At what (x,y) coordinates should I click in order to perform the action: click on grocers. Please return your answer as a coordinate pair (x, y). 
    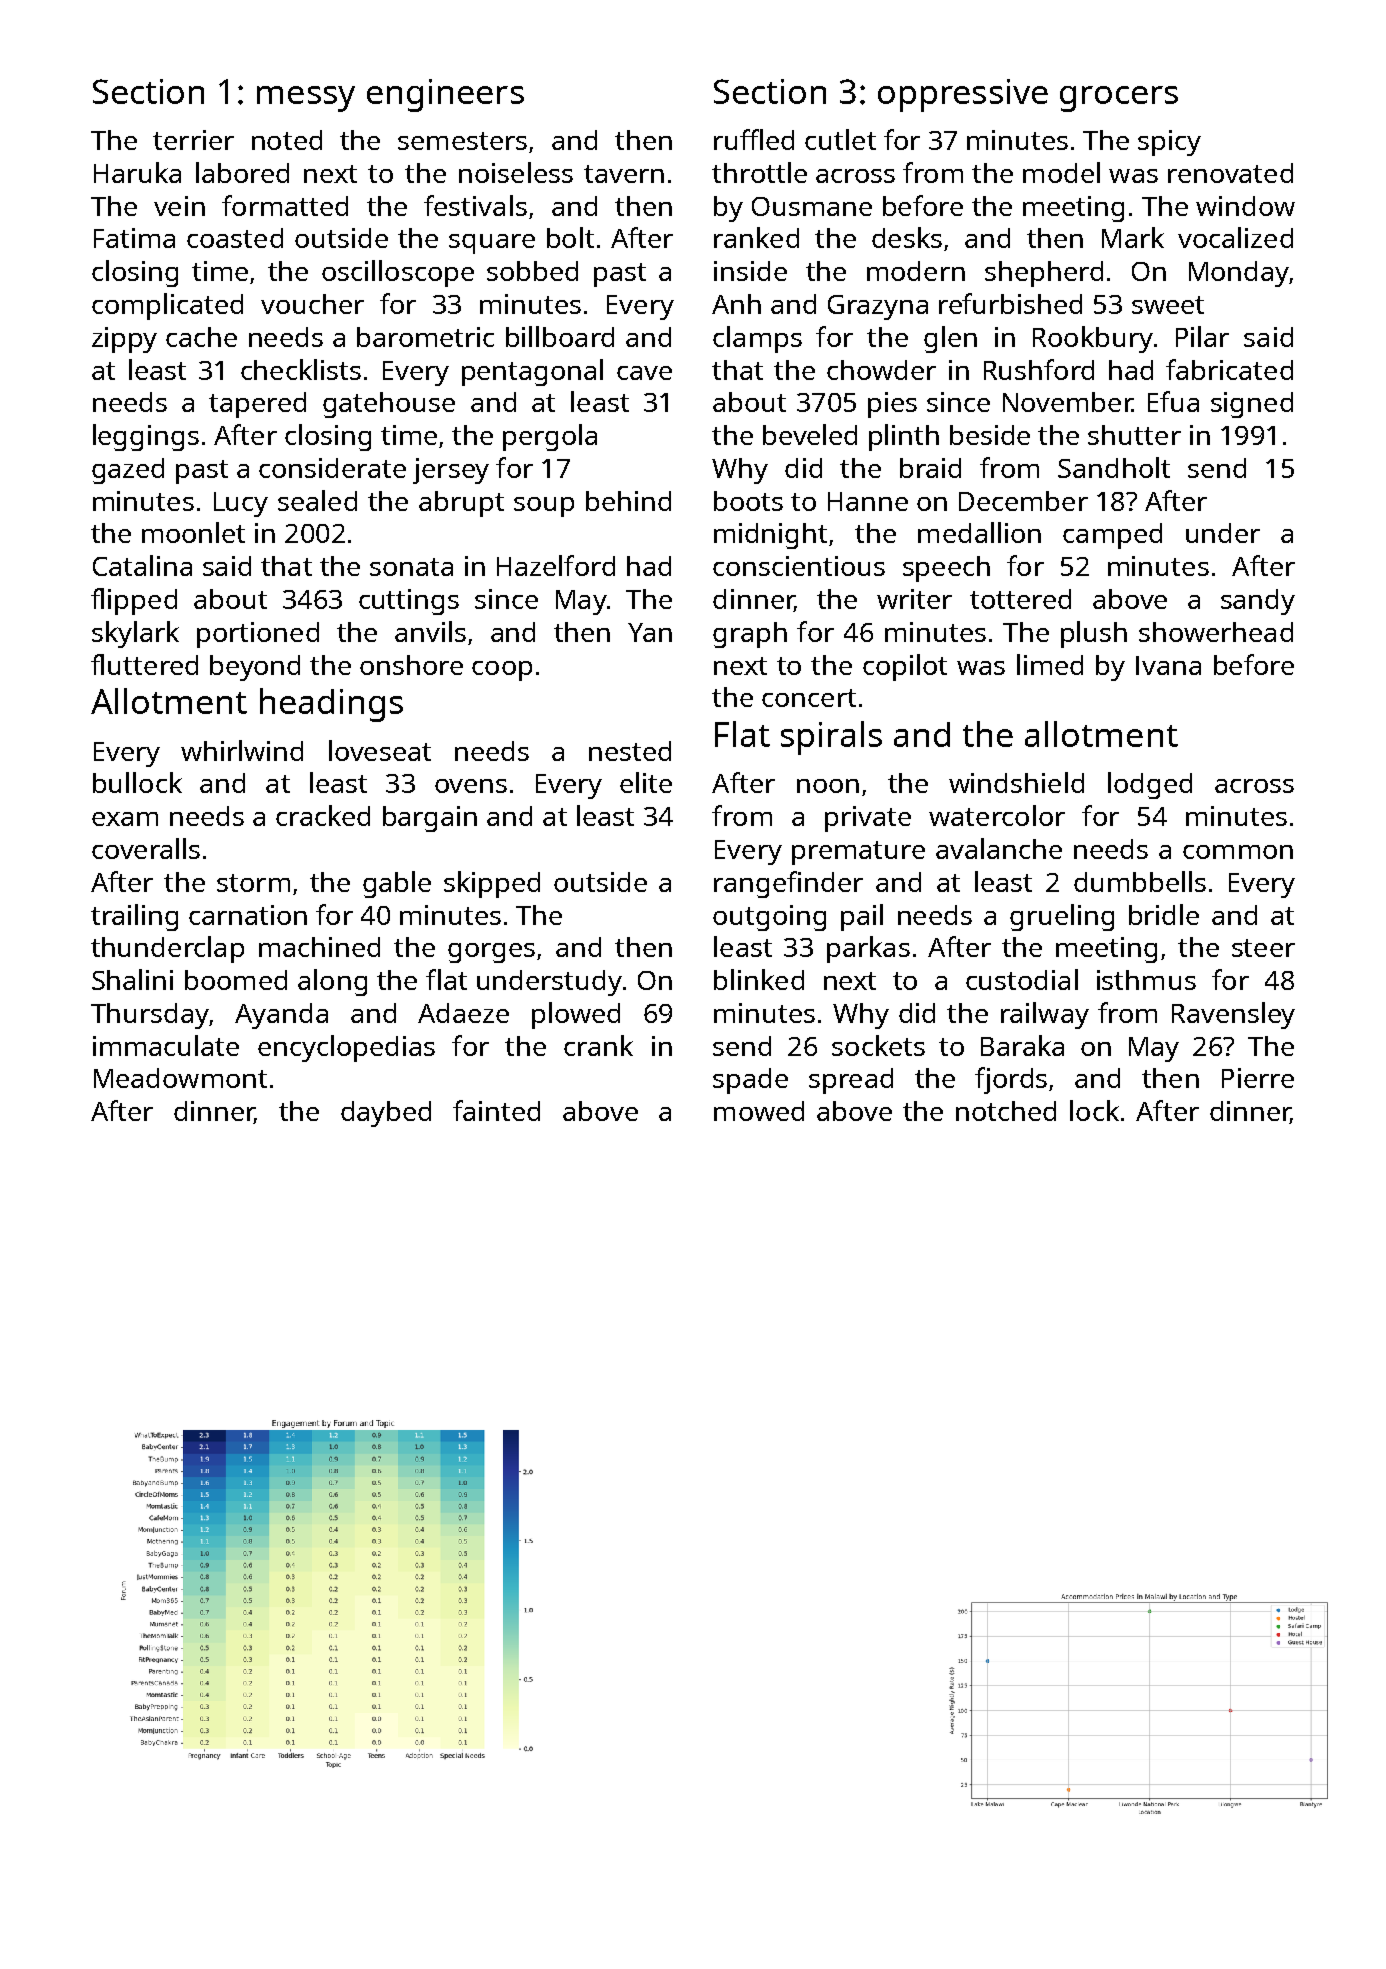
    Looking at the image, I should click on (1119, 99).
